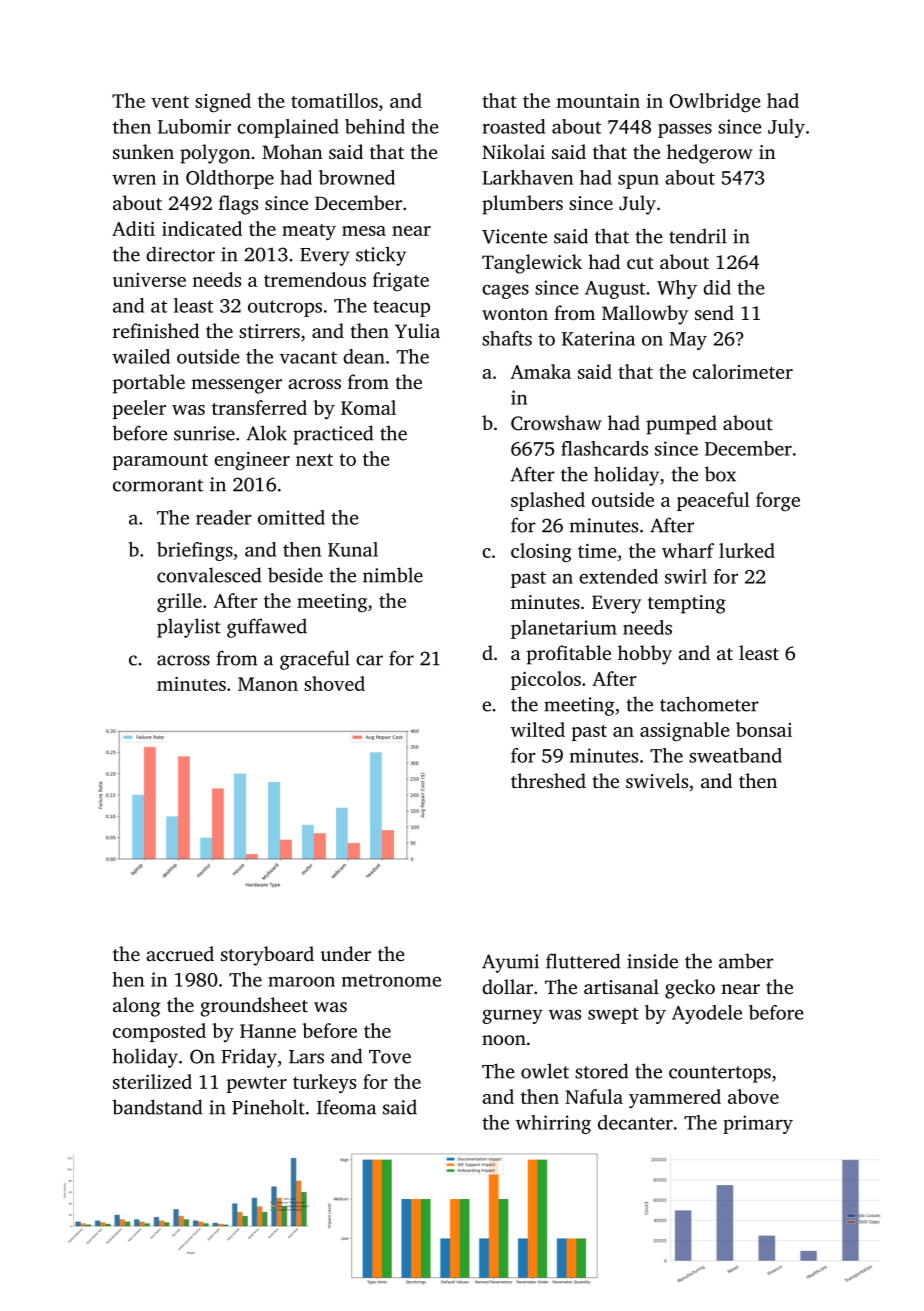 This image has width=924, height=1311. Describe the element at coordinates (215, 154) in the image. I see `polygon` at that location.
